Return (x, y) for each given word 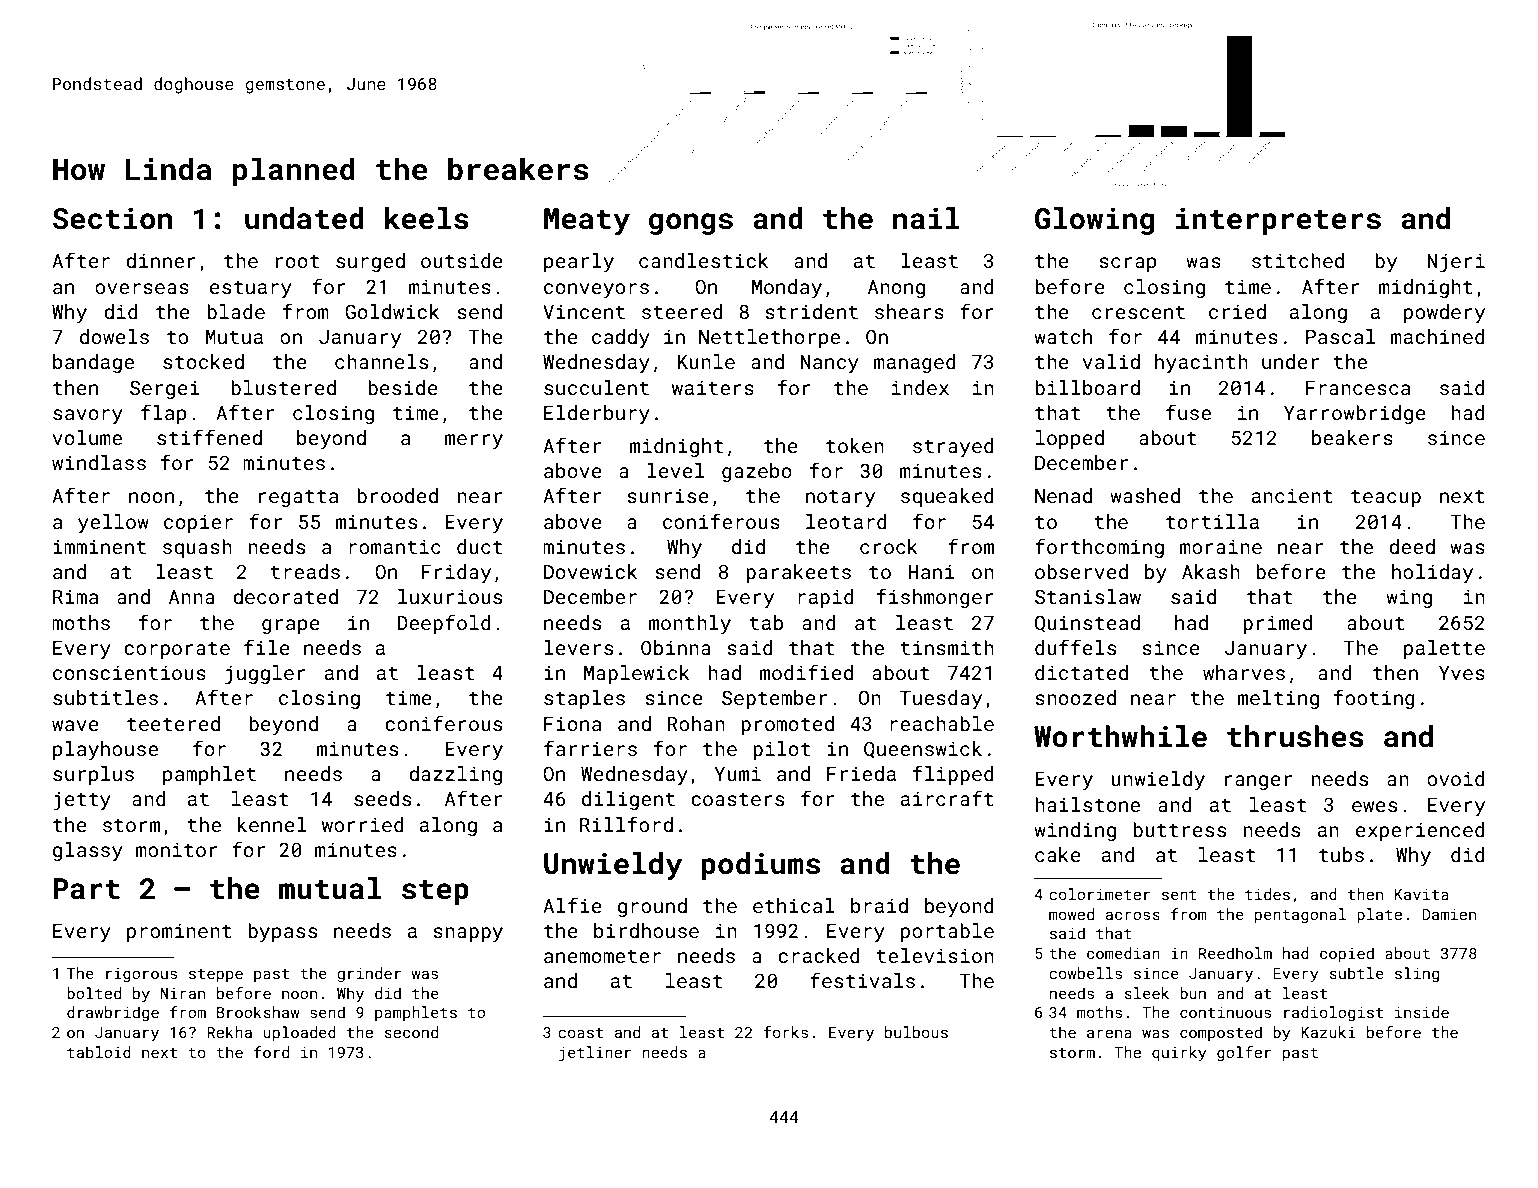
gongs (691, 224)
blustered (283, 387)
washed (1145, 495)
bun (1193, 993)
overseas (142, 288)
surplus (93, 775)
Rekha (229, 1032)
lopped (1070, 439)
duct (479, 546)
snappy (468, 934)
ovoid (1456, 778)
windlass (99, 462)
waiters (713, 387)
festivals (862, 980)
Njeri (1456, 263)
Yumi (738, 773)
